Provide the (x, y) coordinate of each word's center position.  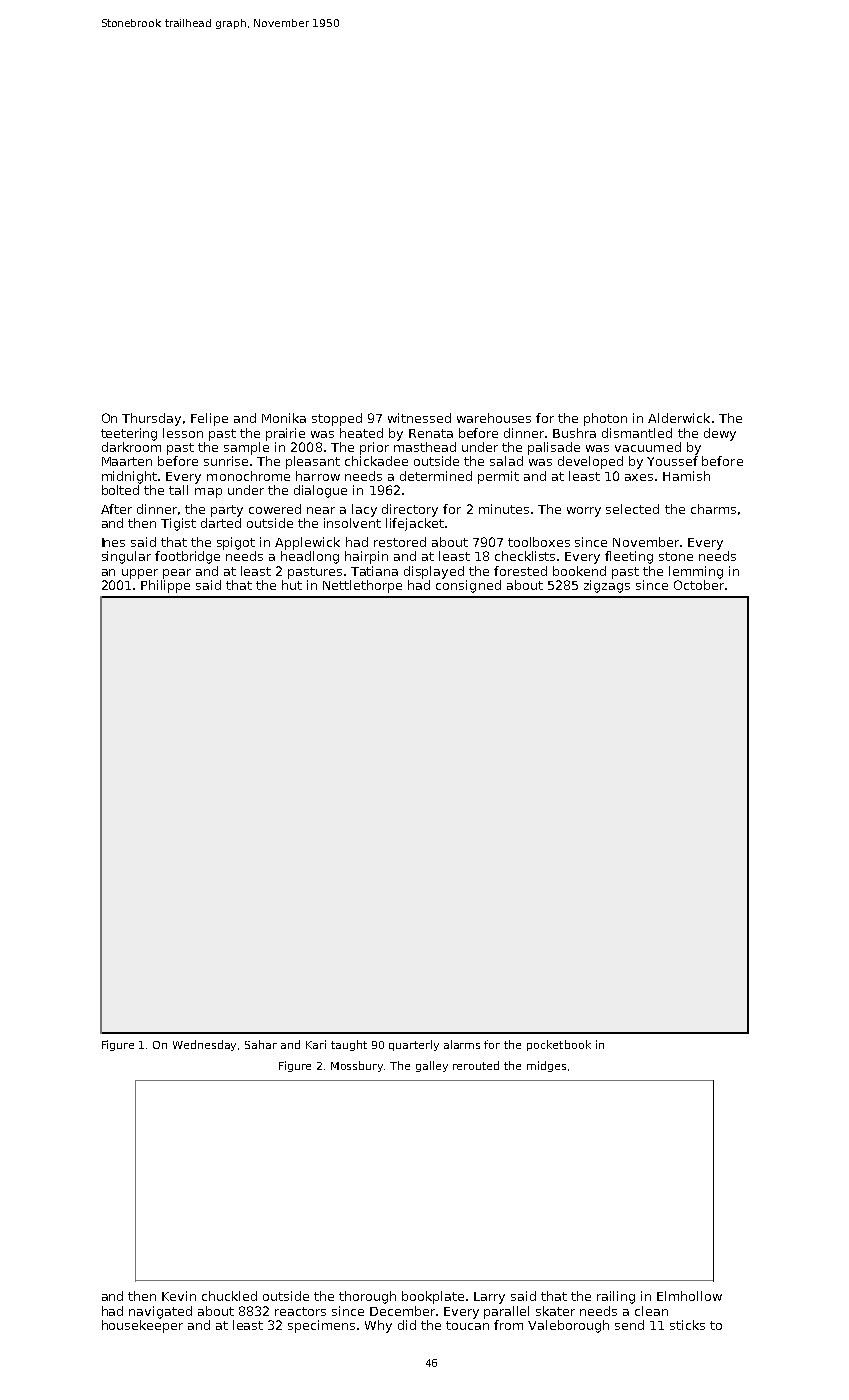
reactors (300, 1311)
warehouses (494, 418)
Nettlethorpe (362, 586)
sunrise (226, 461)
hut (292, 585)
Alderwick (679, 418)
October (699, 585)
